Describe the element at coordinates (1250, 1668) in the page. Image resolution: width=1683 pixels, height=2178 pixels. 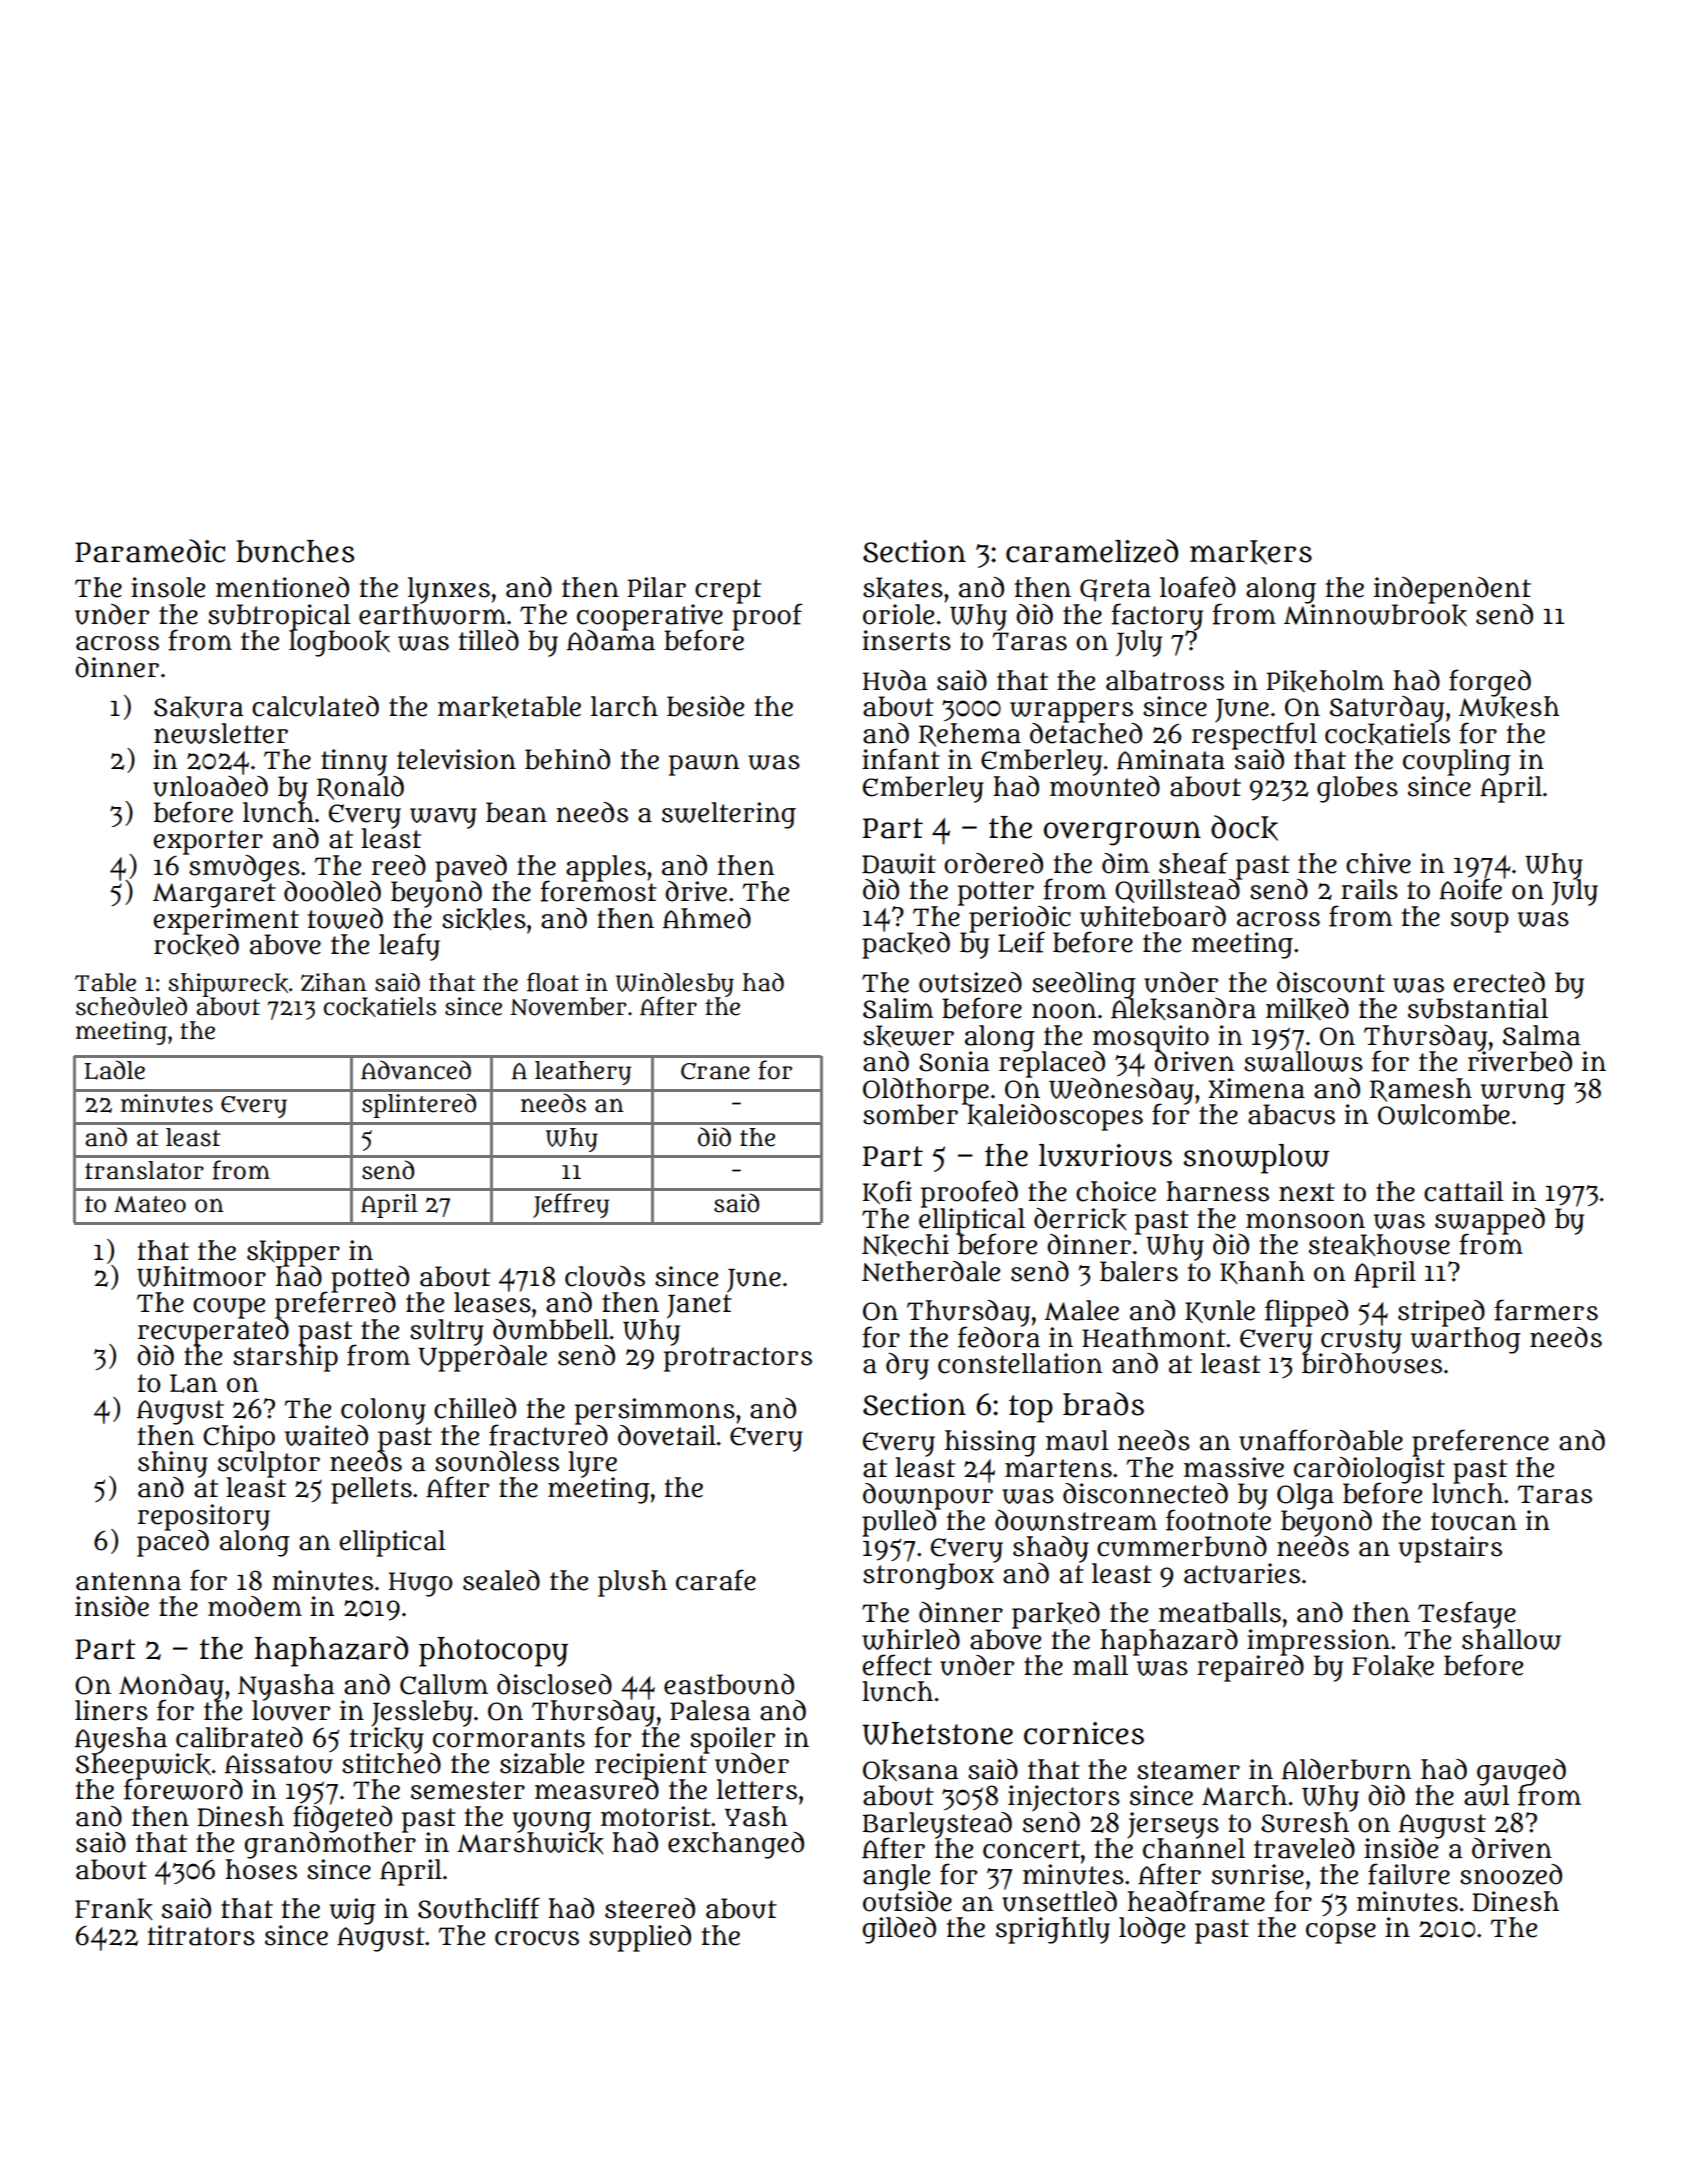
I see `repaired` at that location.
